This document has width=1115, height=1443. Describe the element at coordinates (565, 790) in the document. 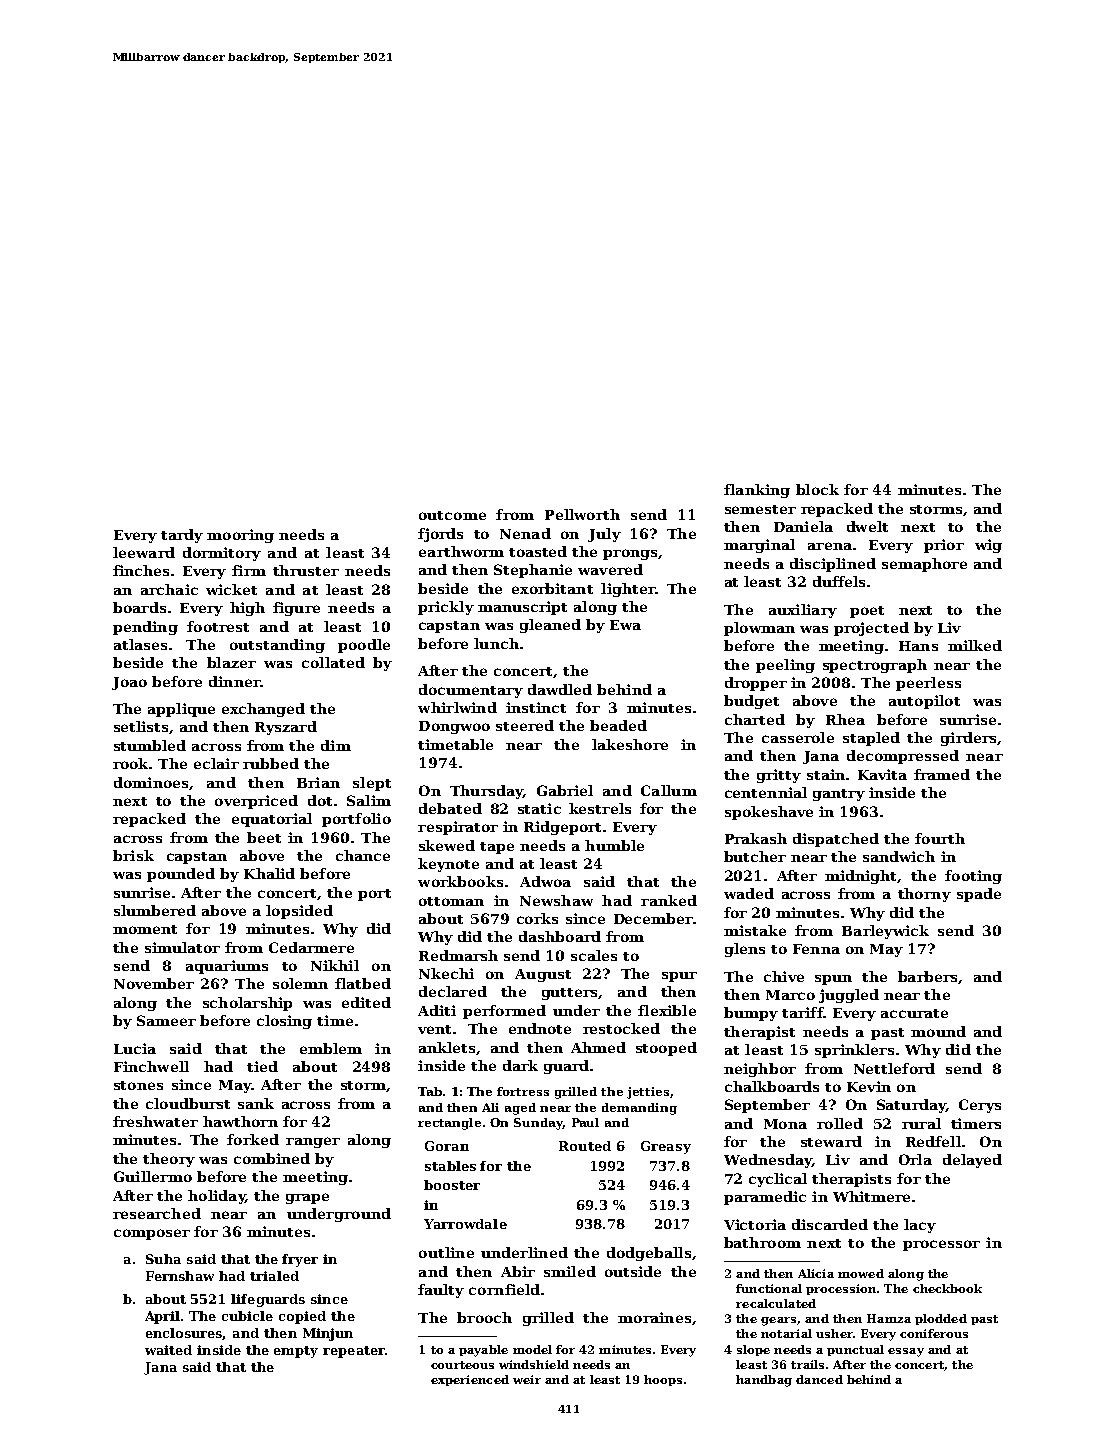

I see `Gabriel` at that location.
